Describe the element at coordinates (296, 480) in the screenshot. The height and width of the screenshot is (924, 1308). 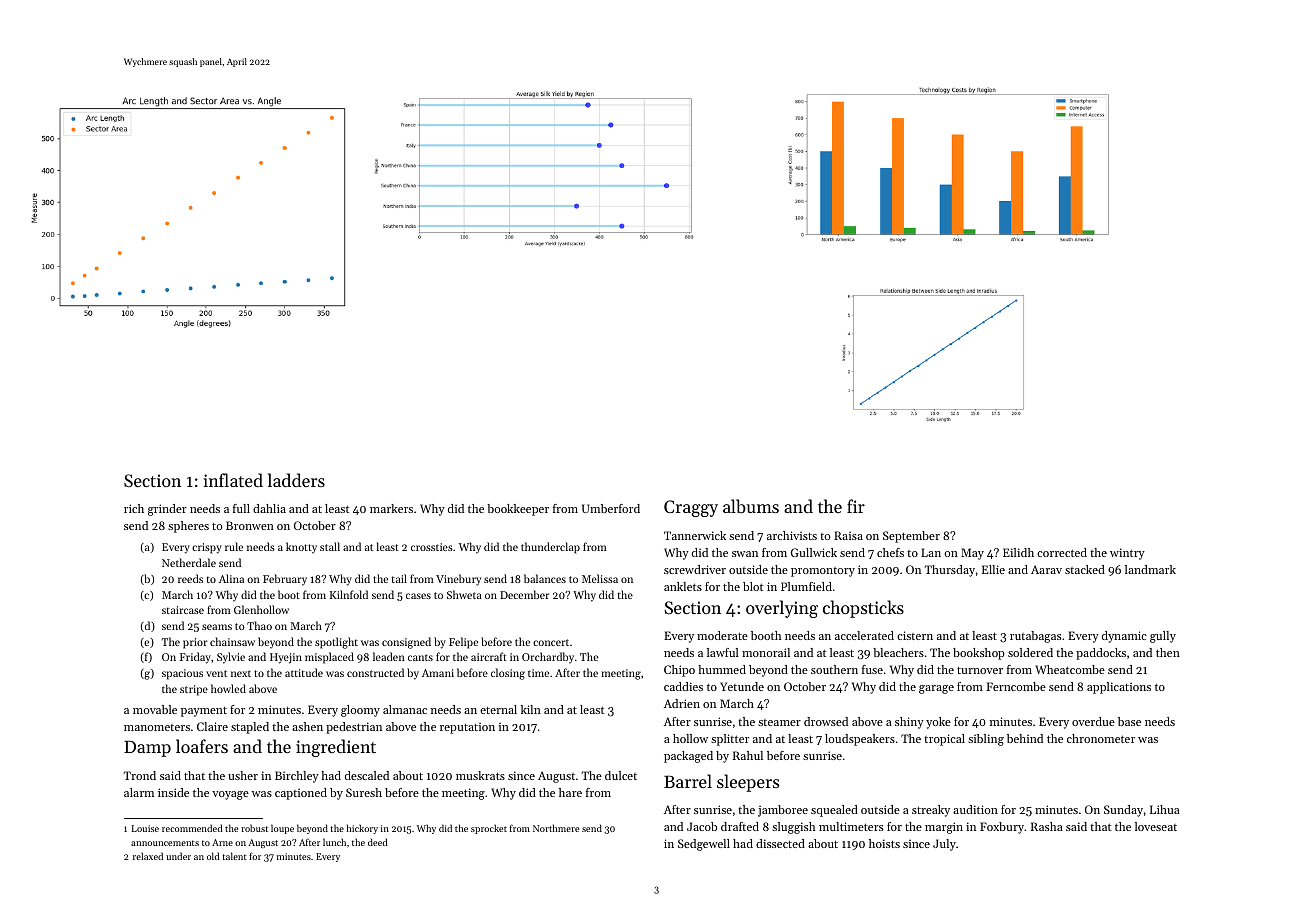
I see `ladders` at that location.
